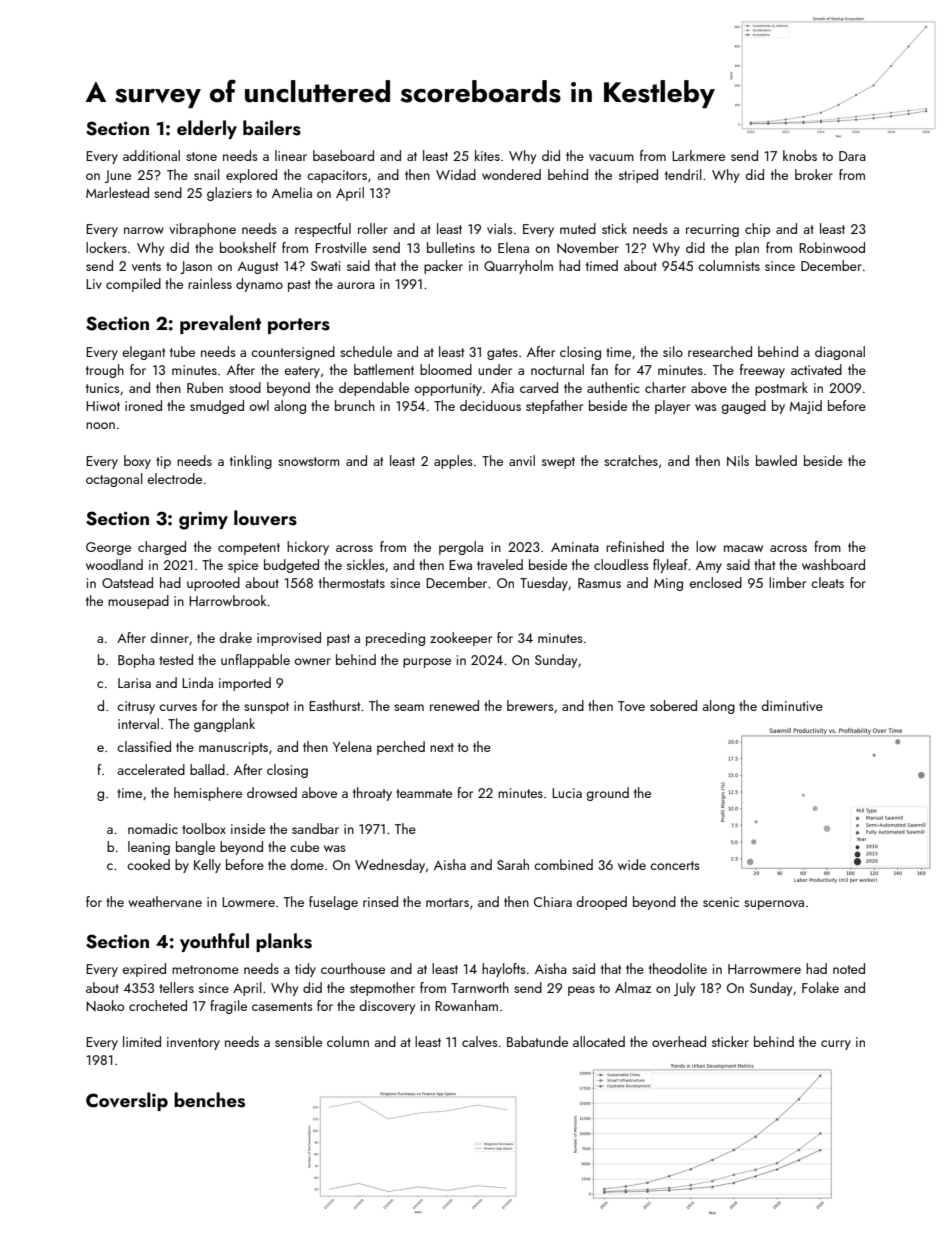 The width and height of the screenshot is (952, 1233). What do you see at coordinates (245, 387) in the screenshot?
I see `stood` at bounding box center [245, 387].
